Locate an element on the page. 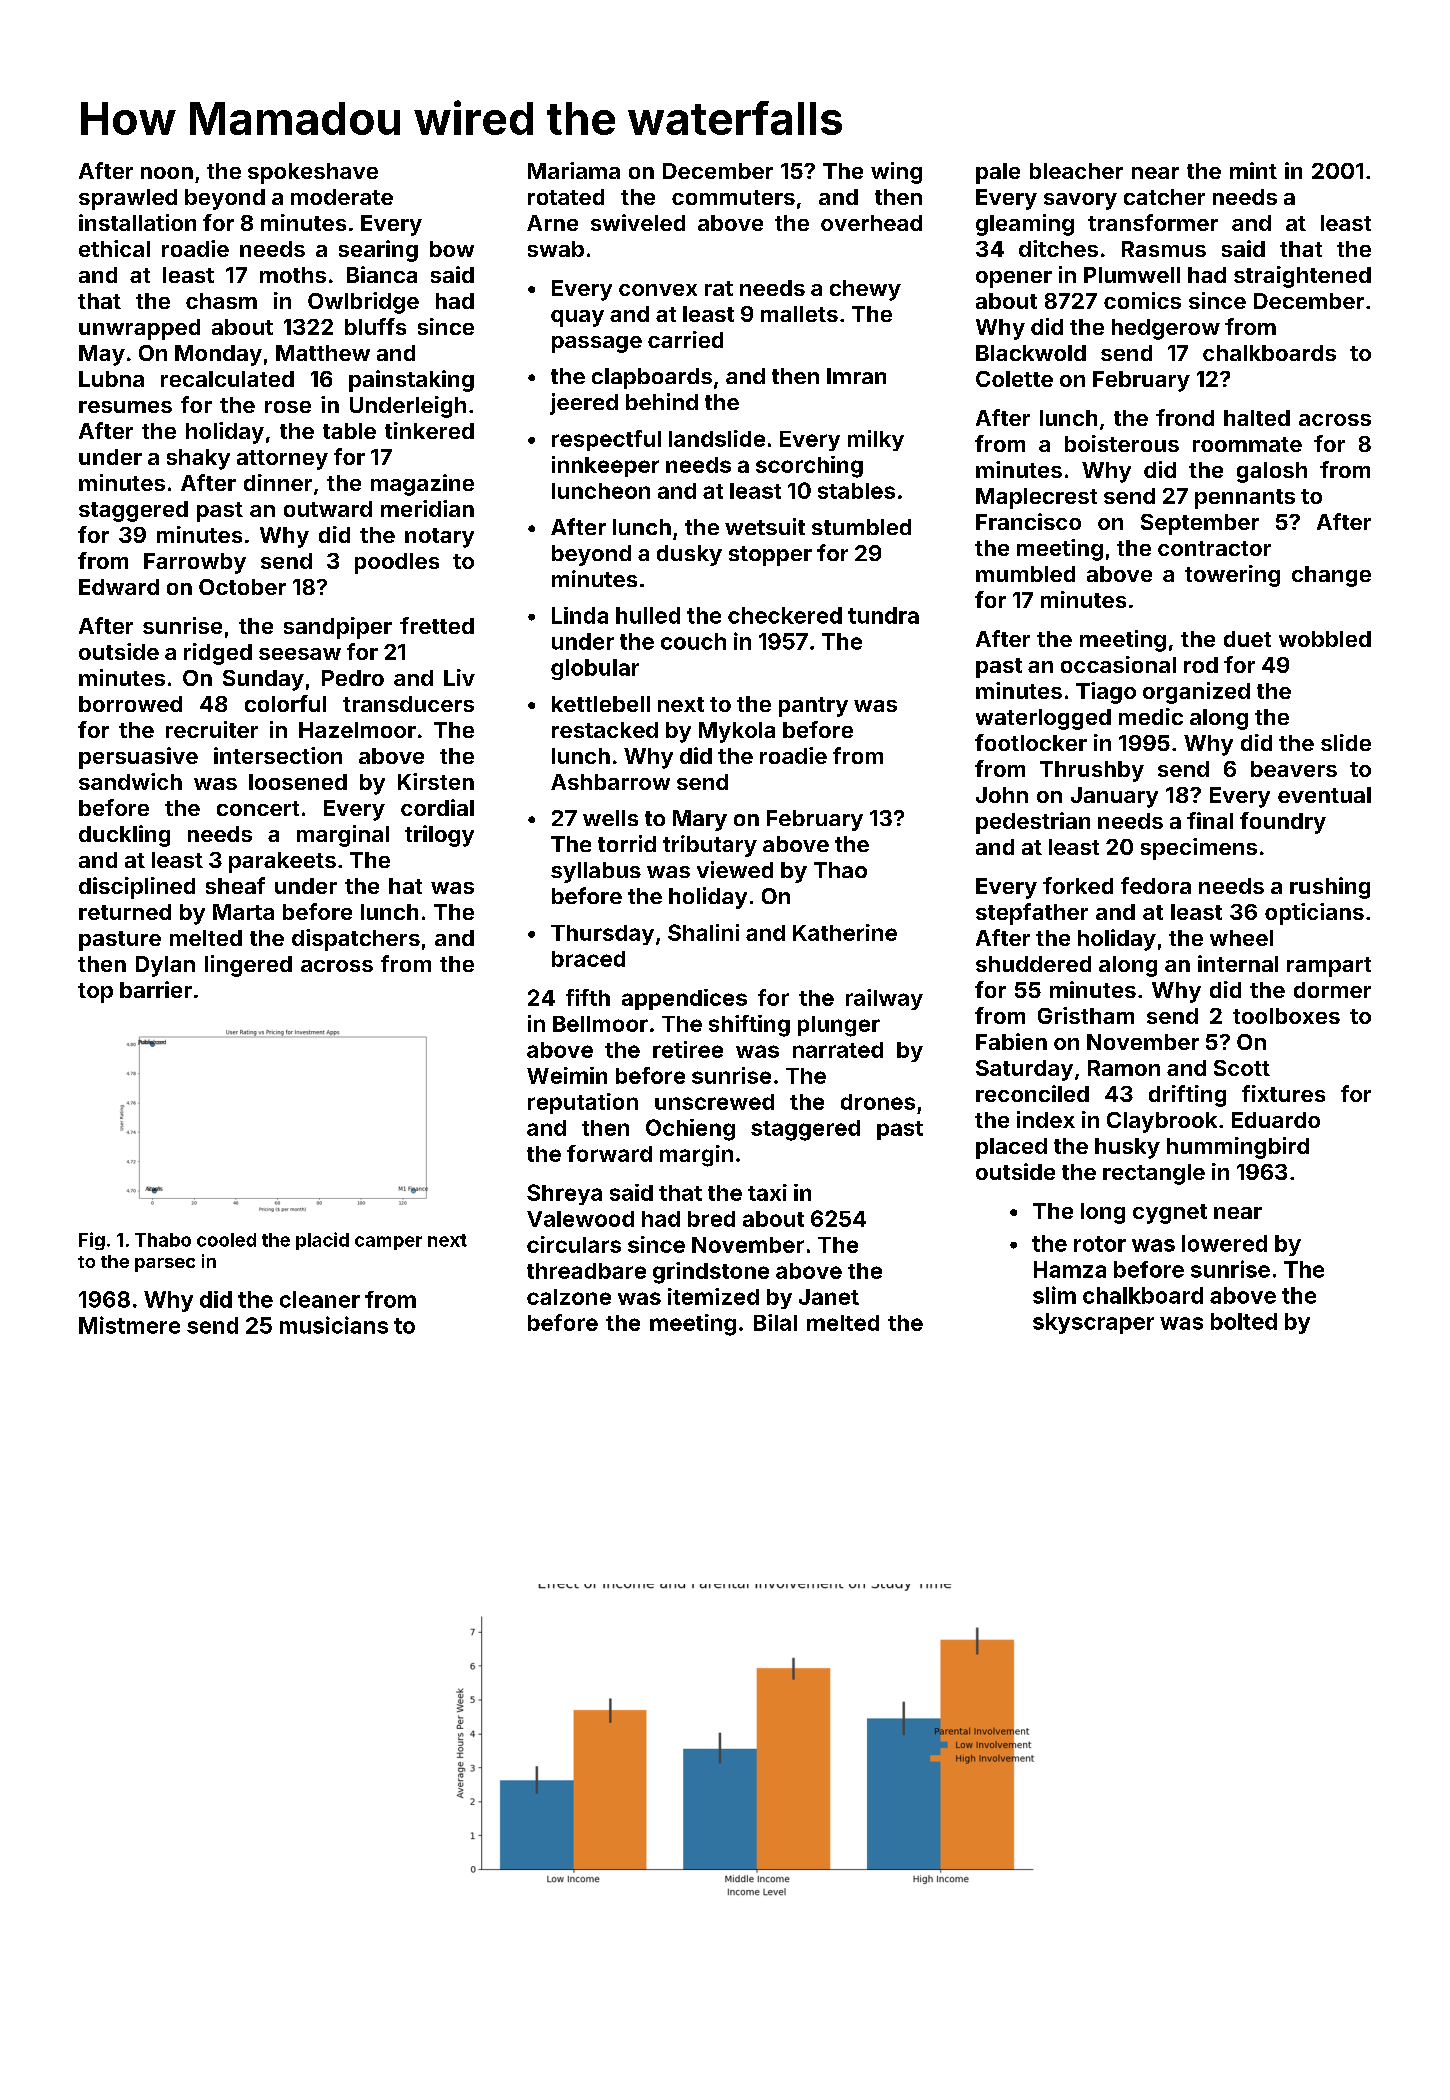  comics is located at coordinates (1142, 300).
